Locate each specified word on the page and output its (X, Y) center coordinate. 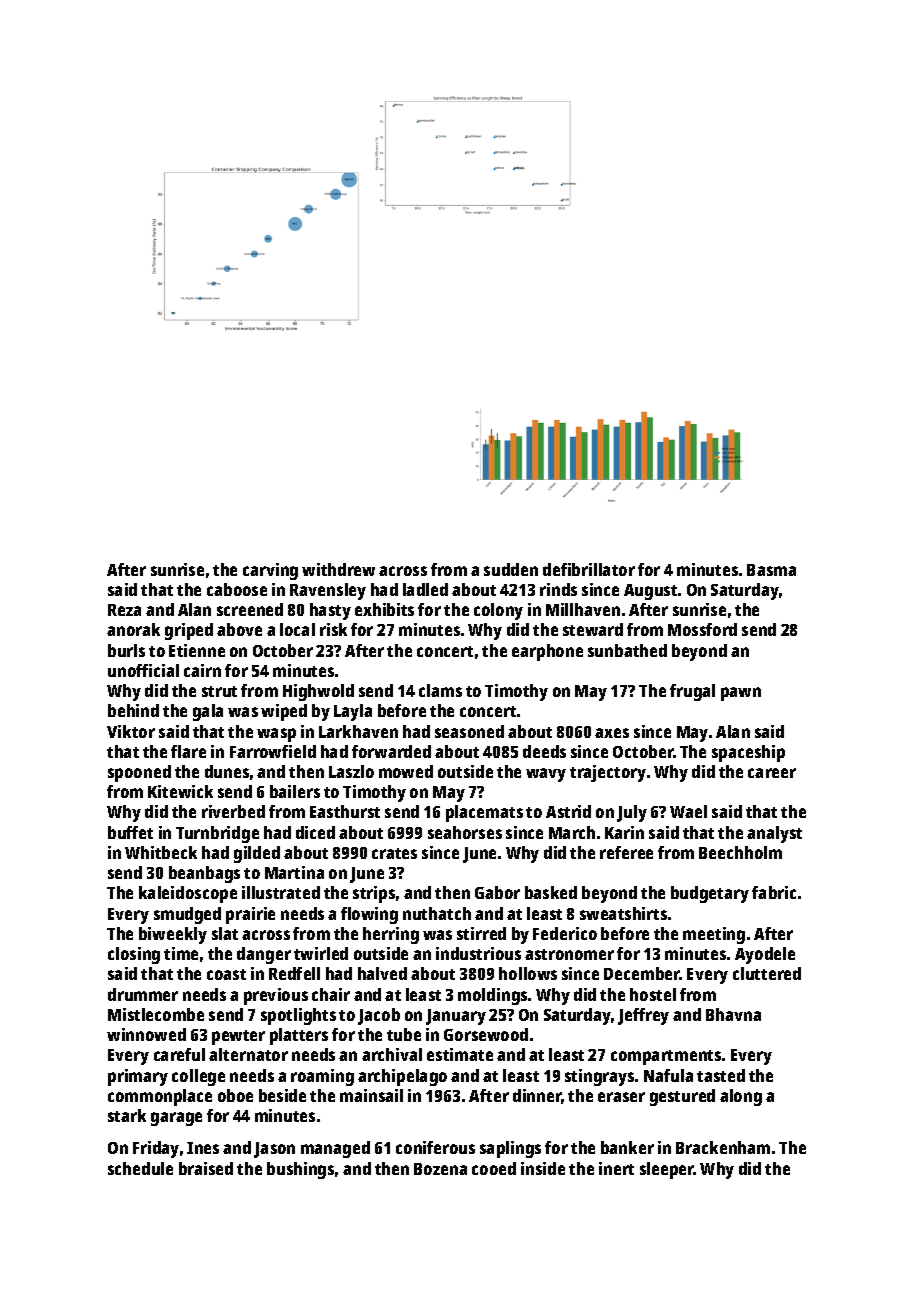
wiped (284, 712)
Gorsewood (486, 1034)
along (741, 1097)
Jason (274, 1150)
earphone (547, 652)
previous (276, 996)
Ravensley (328, 591)
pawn (741, 694)
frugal (692, 692)
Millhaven (583, 609)
